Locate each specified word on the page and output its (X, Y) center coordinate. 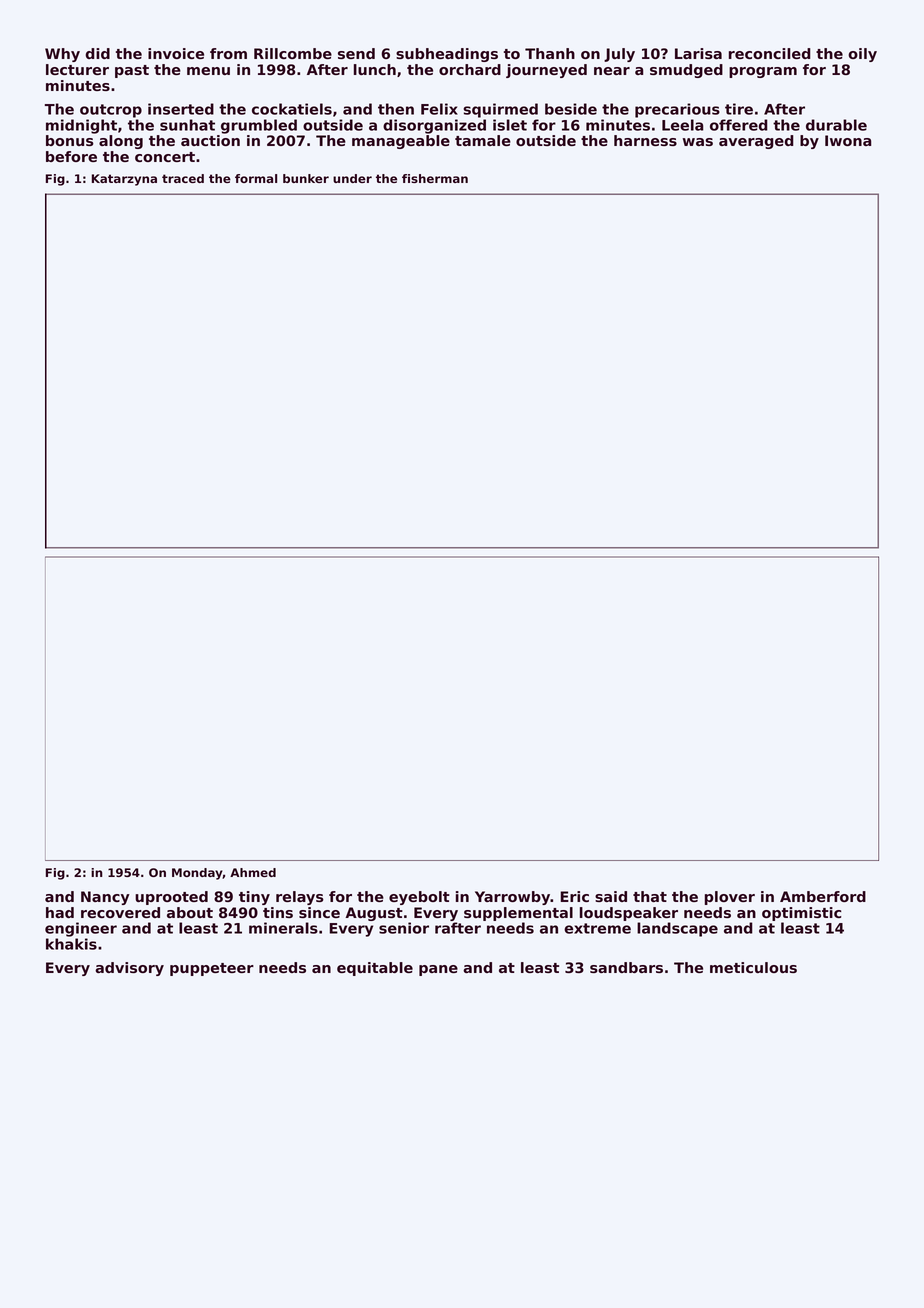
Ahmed (253, 872)
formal (256, 178)
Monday (197, 874)
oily (862, 55)
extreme (597, 928)
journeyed (546, 71)
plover (730, 898)
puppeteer (212, 969)
